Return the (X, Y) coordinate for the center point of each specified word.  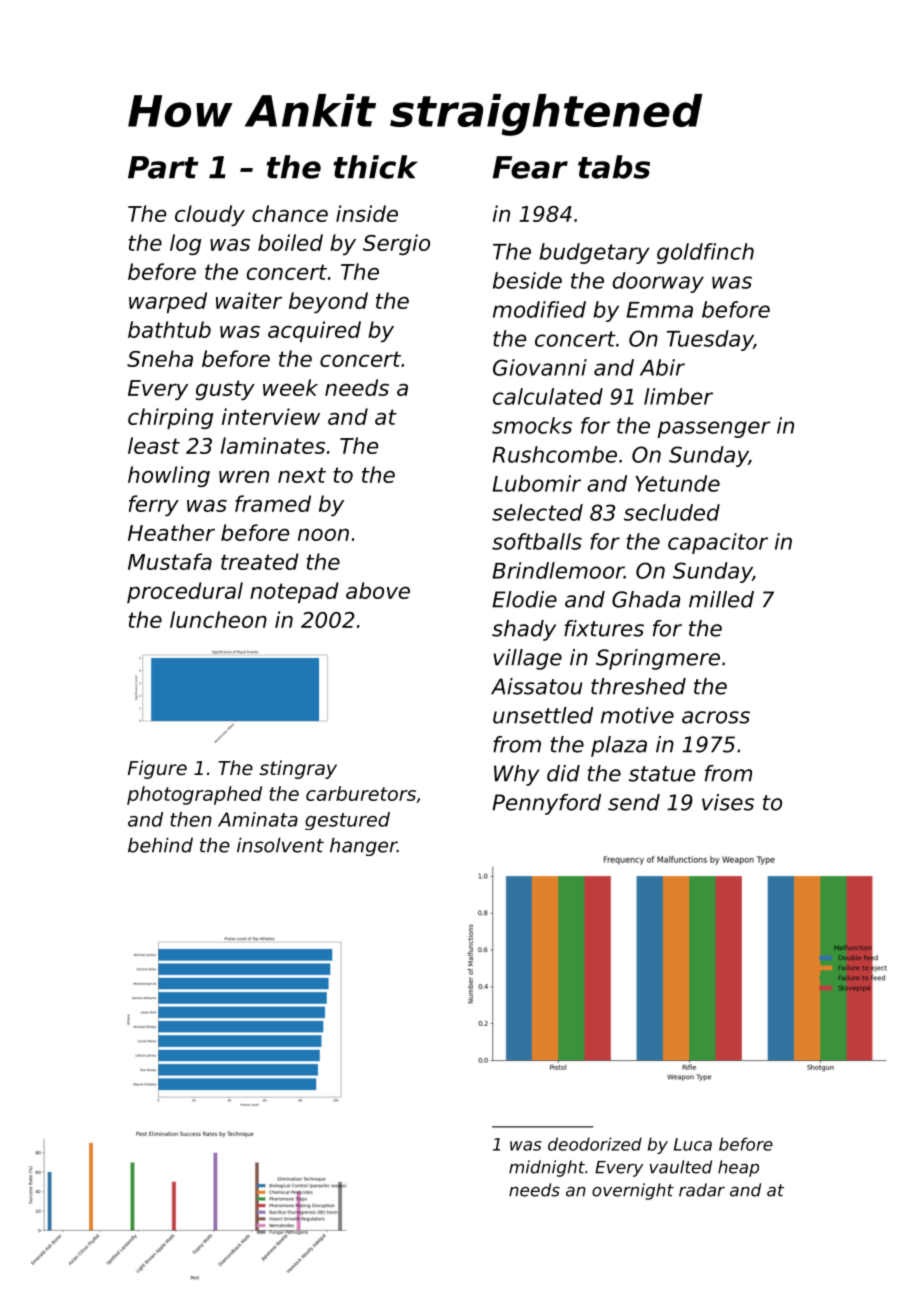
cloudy (210, 215)
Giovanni (540, 367)
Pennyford (546, 804)
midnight (547, 1168)
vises (728, 802)
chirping (170, 418)
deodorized (595, 1144)
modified (539, 309)
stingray (298, 769)
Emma (660, 310)
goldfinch (705, 253)
